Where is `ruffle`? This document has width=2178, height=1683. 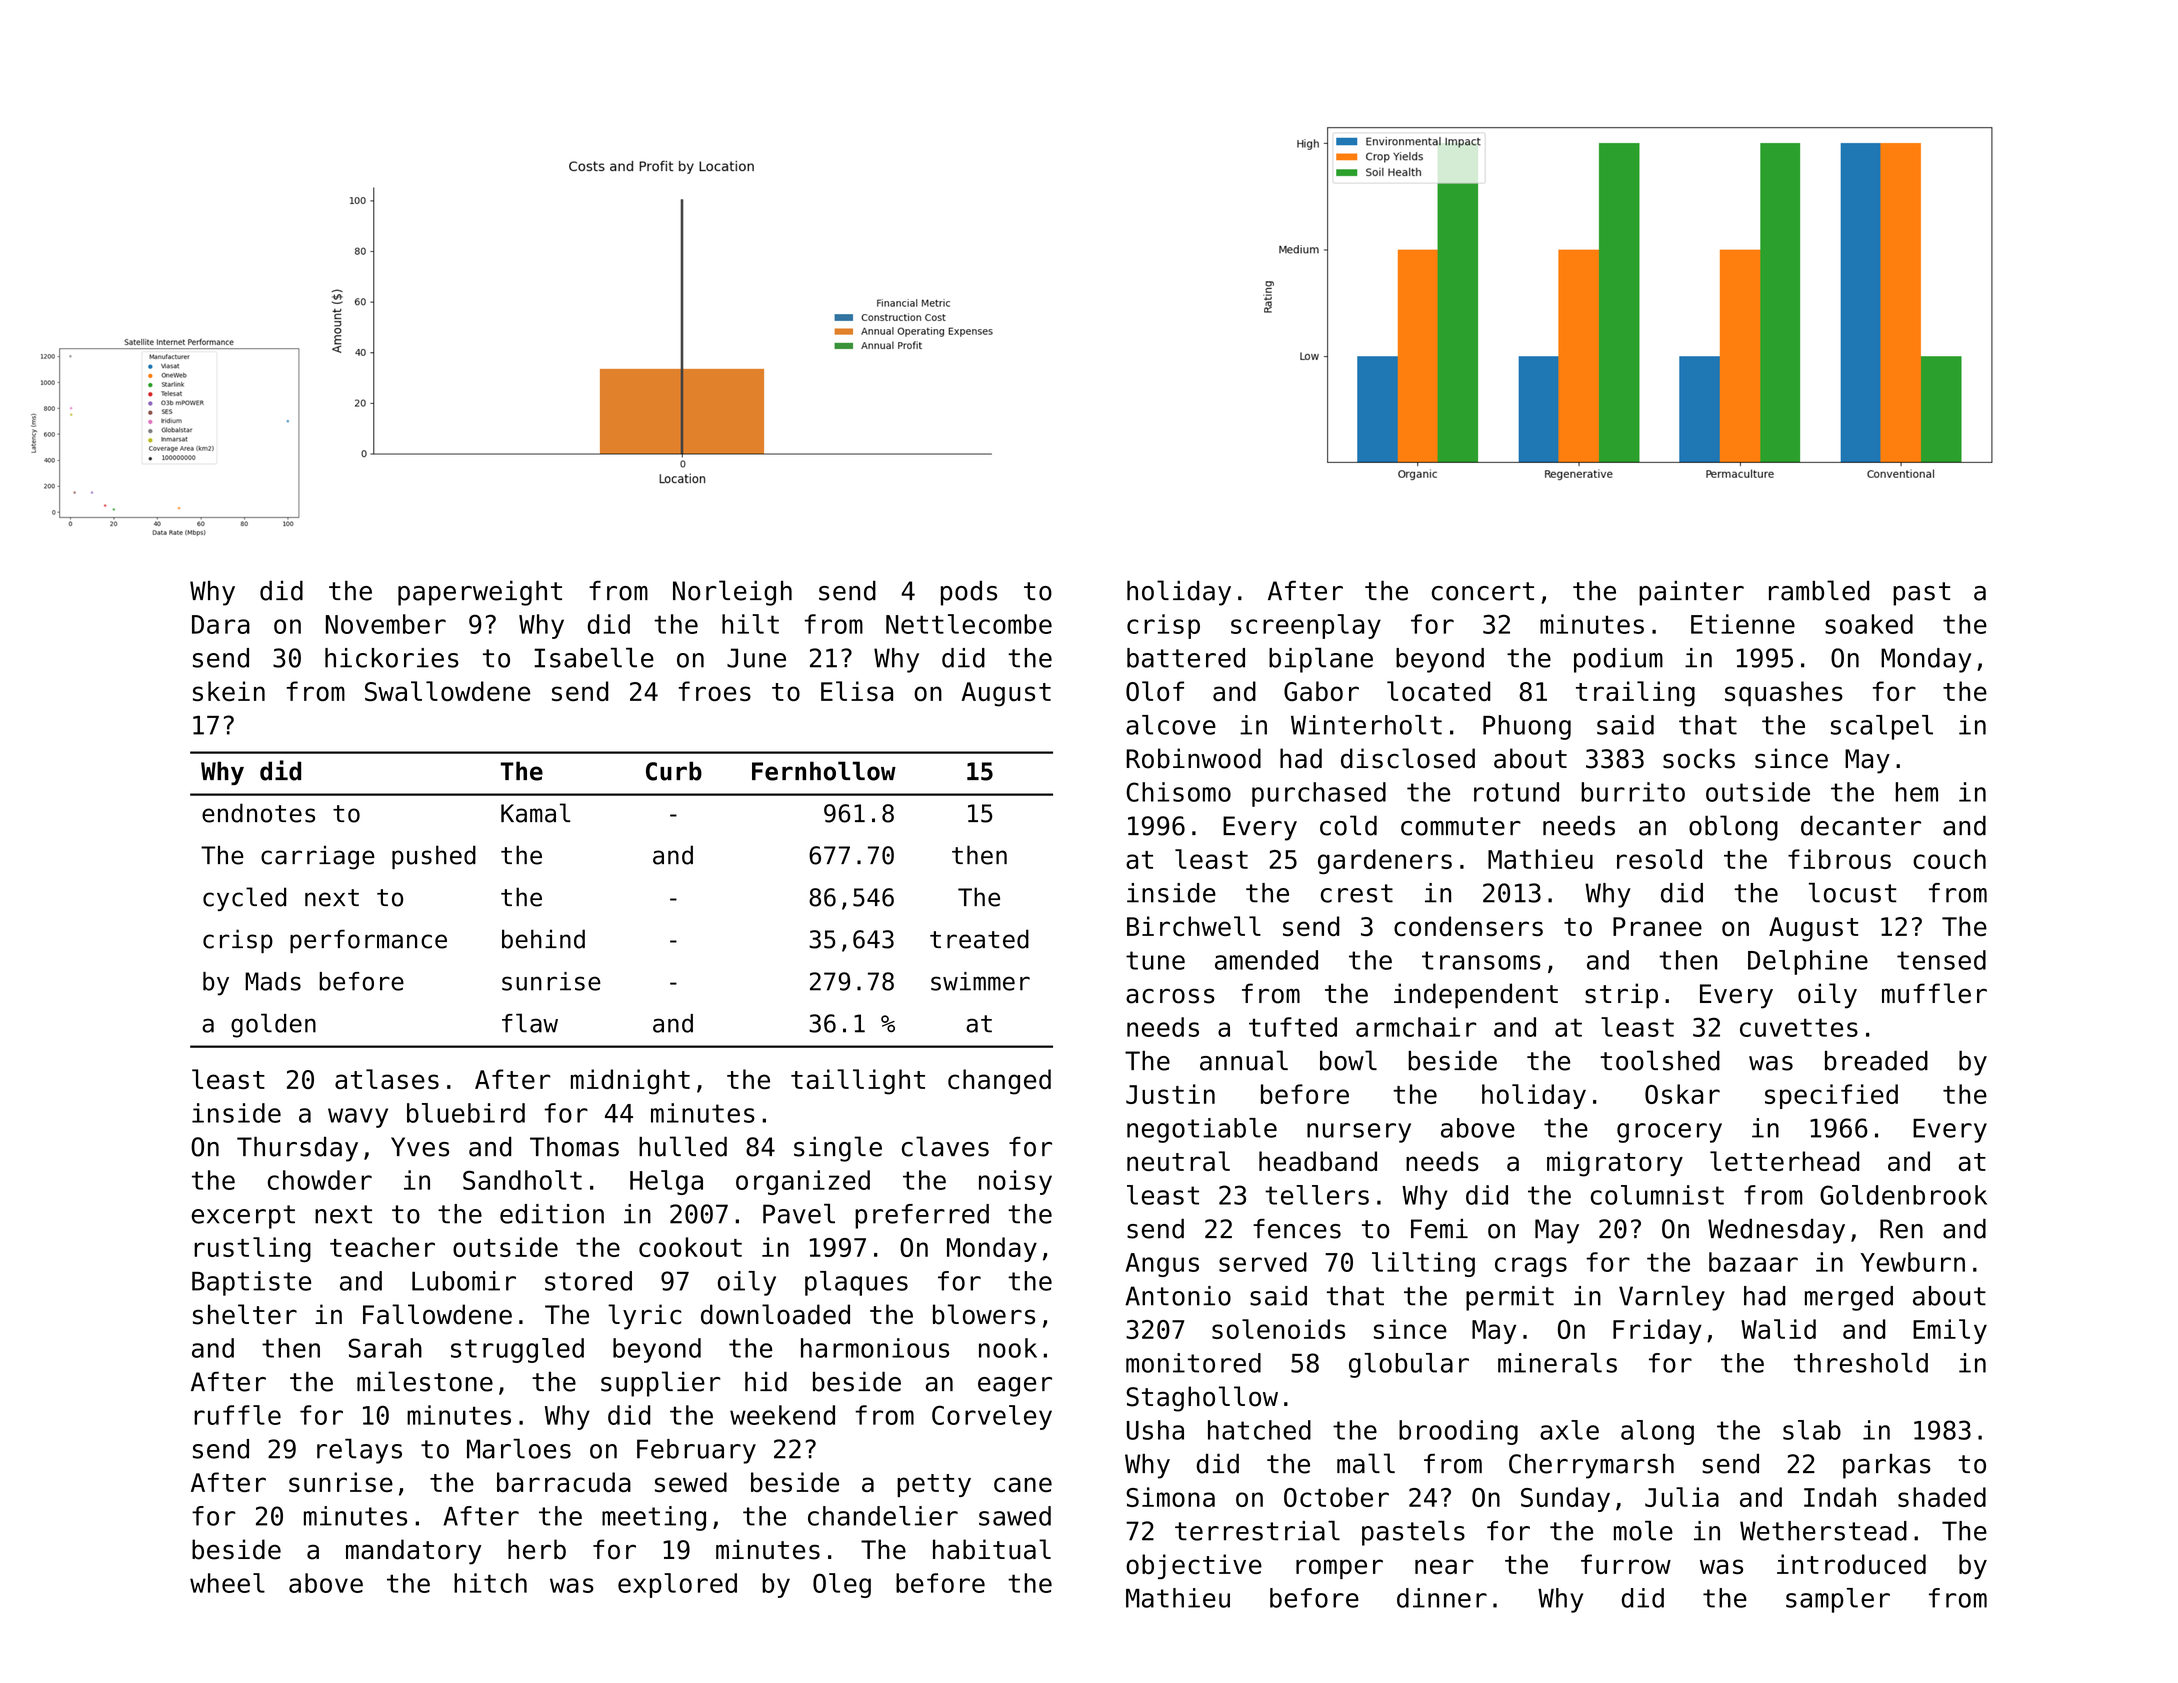
ruffle is located at coordinates (237, 1415).
